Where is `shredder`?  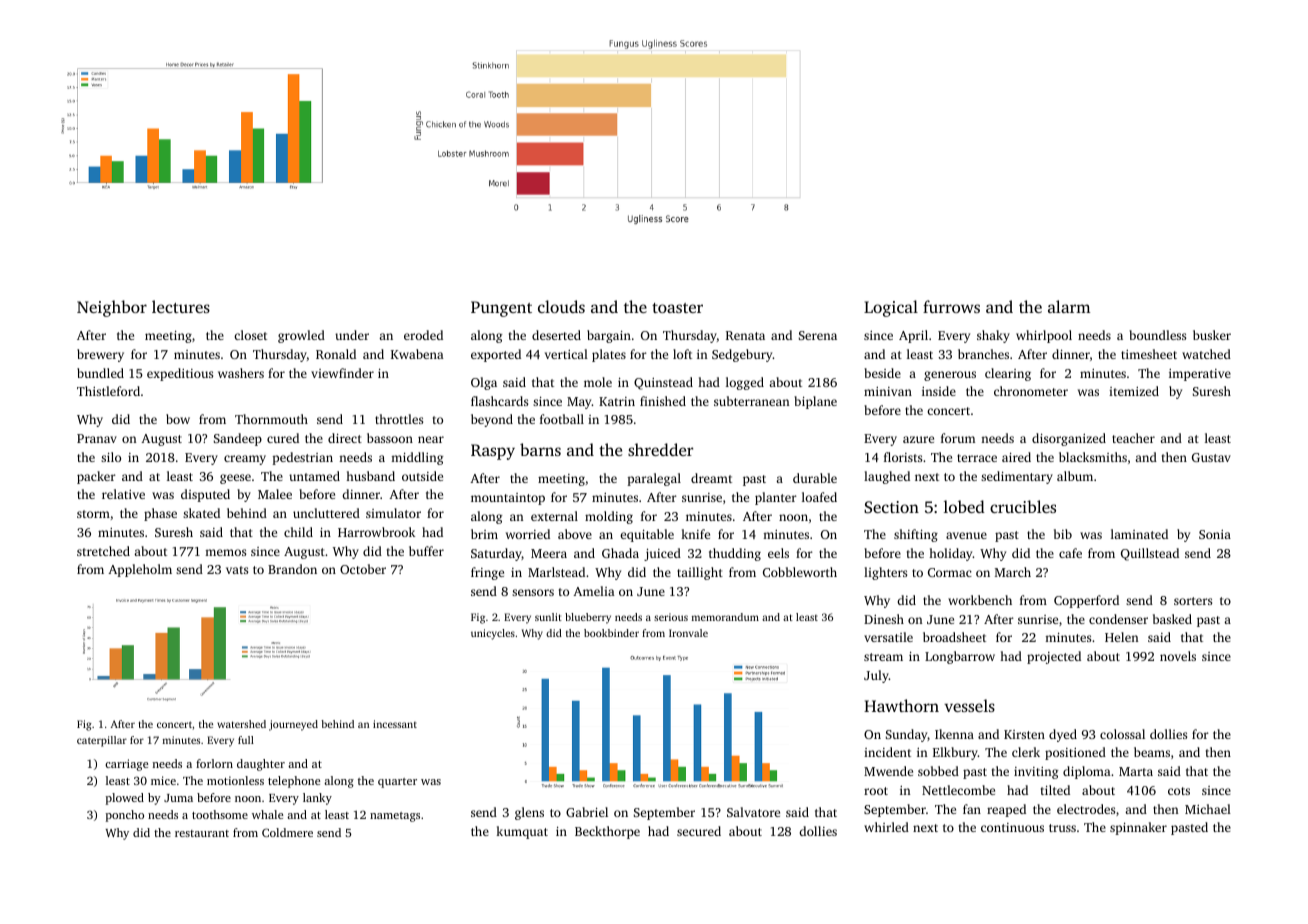
shredder is located at coordinates (660, 449).
